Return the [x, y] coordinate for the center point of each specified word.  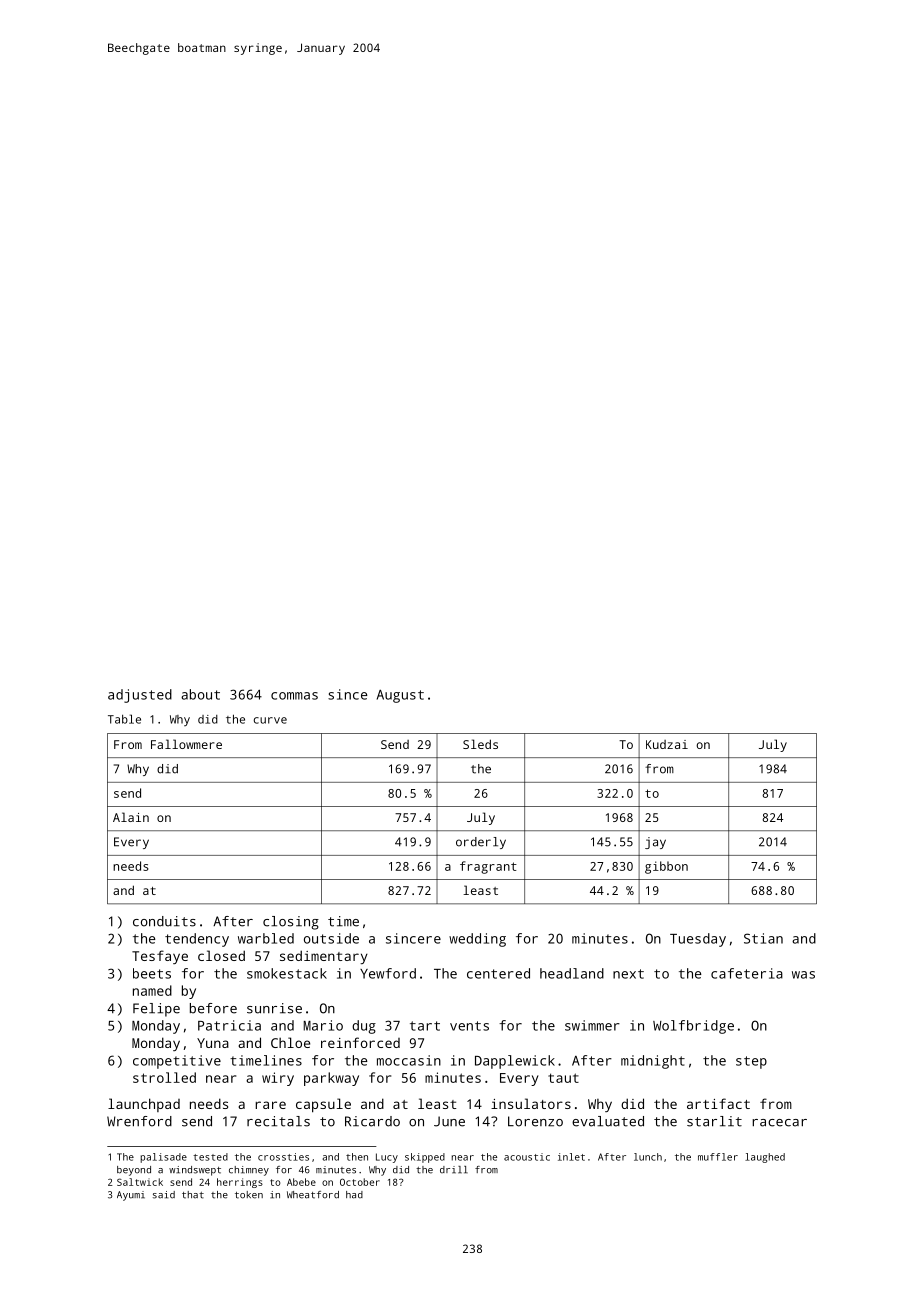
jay [655, 843]
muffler [718, 1157]
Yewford [388, 973]
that [193, 1195]
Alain [131, 817]
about [200, 694]
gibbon [666, 867]
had [354, 1195]
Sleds [480, 744]
